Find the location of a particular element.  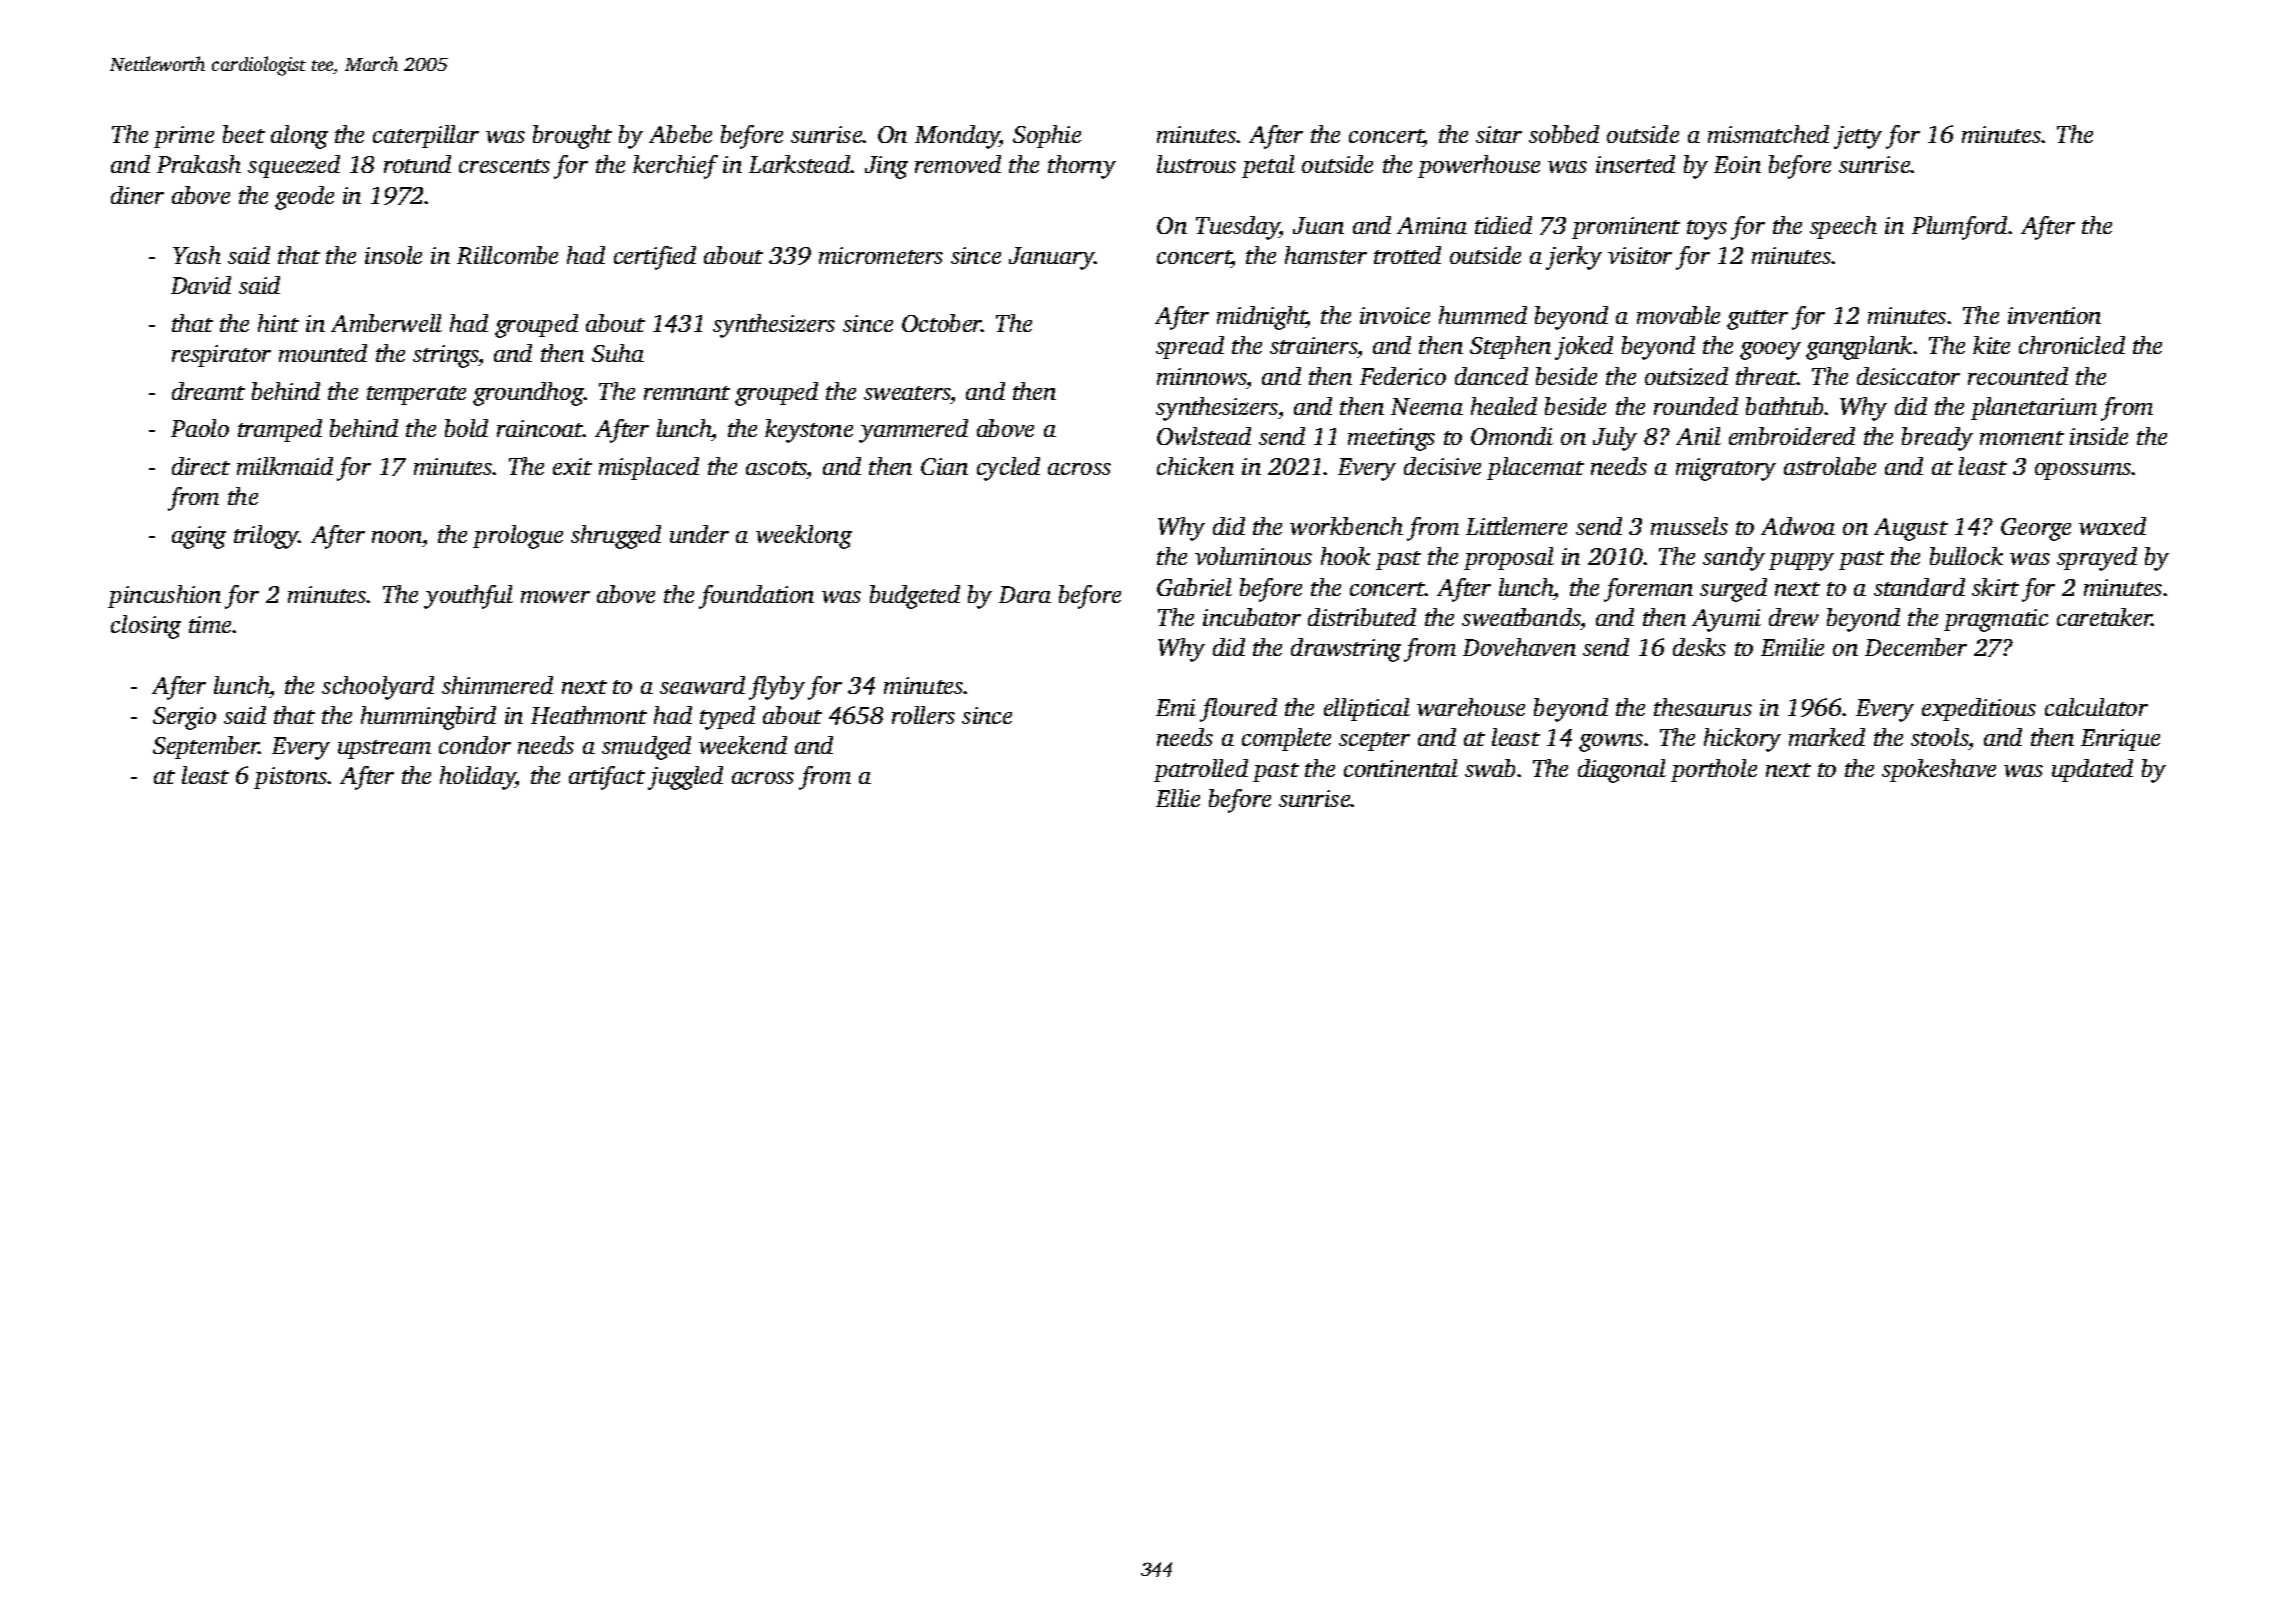

Dara is located at coordinates (1025, 594).
